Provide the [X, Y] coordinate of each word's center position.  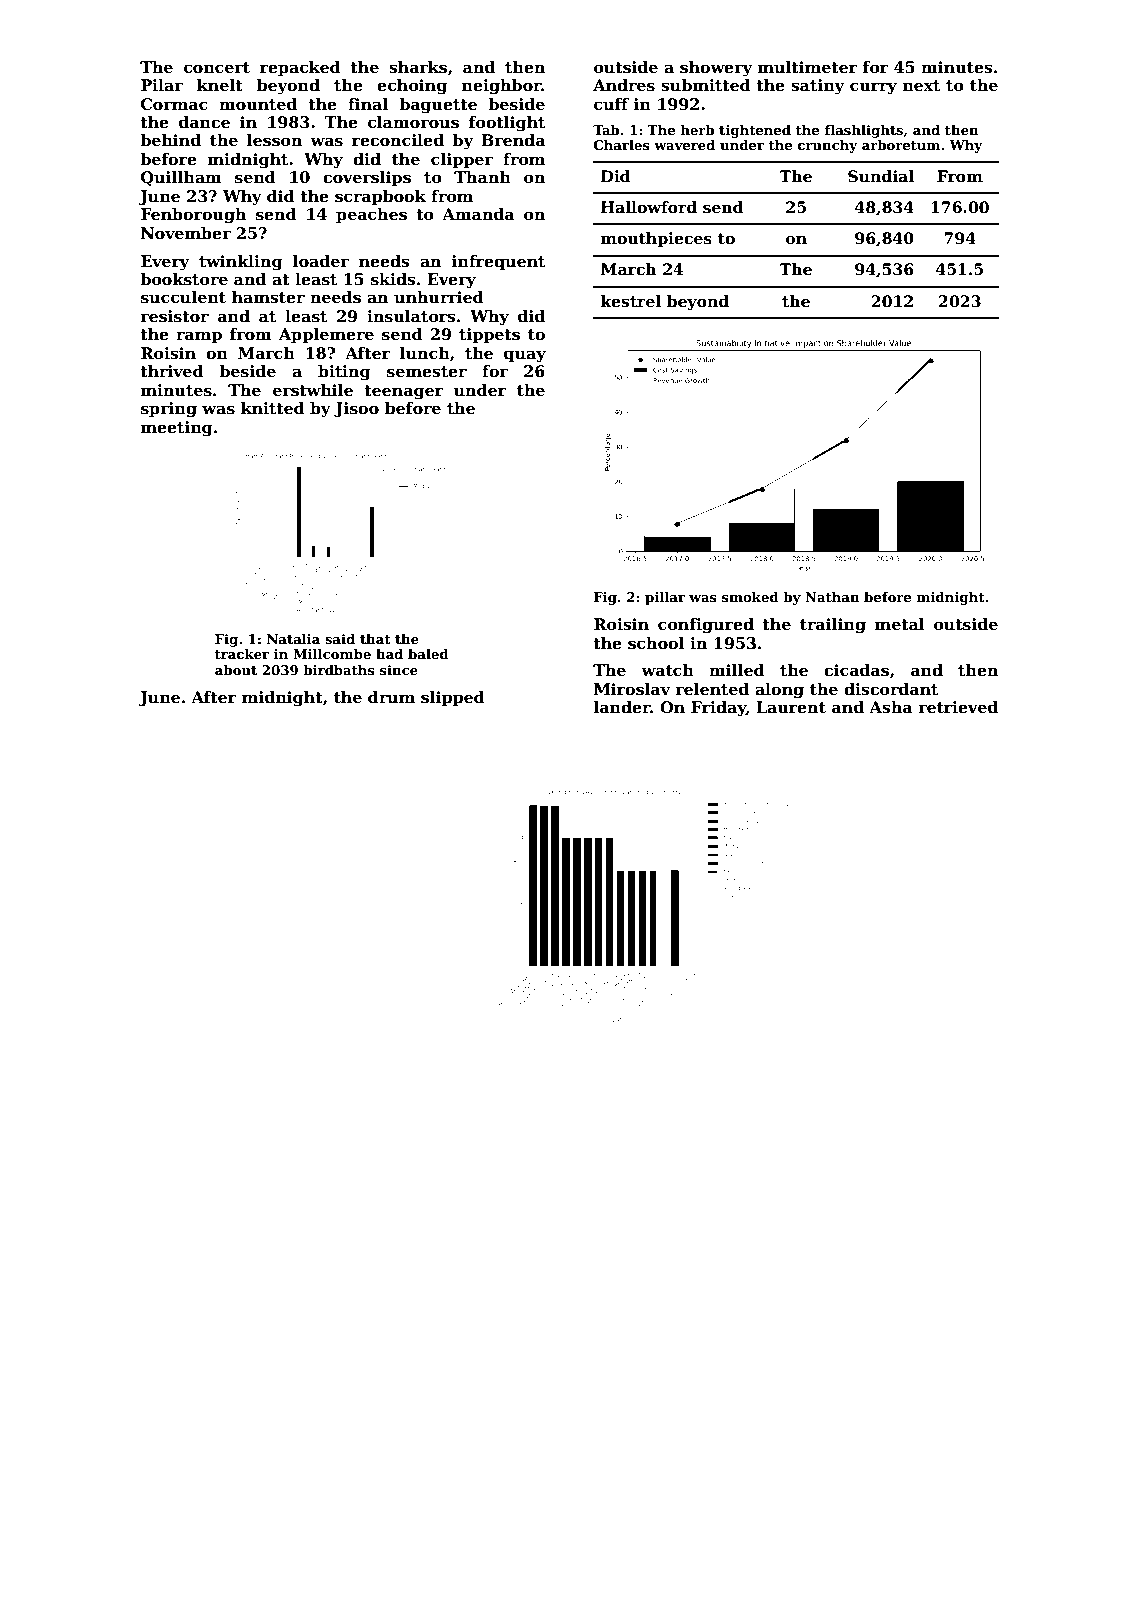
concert [217, 68]
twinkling [241, 263]
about [236, 670]
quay [525, 356]
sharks [418, 67]
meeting [177, 429]
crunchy [828, 146]
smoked [750, 597]
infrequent [498, 262]
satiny [817, 87]
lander [622, 707]
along [779, 691]
